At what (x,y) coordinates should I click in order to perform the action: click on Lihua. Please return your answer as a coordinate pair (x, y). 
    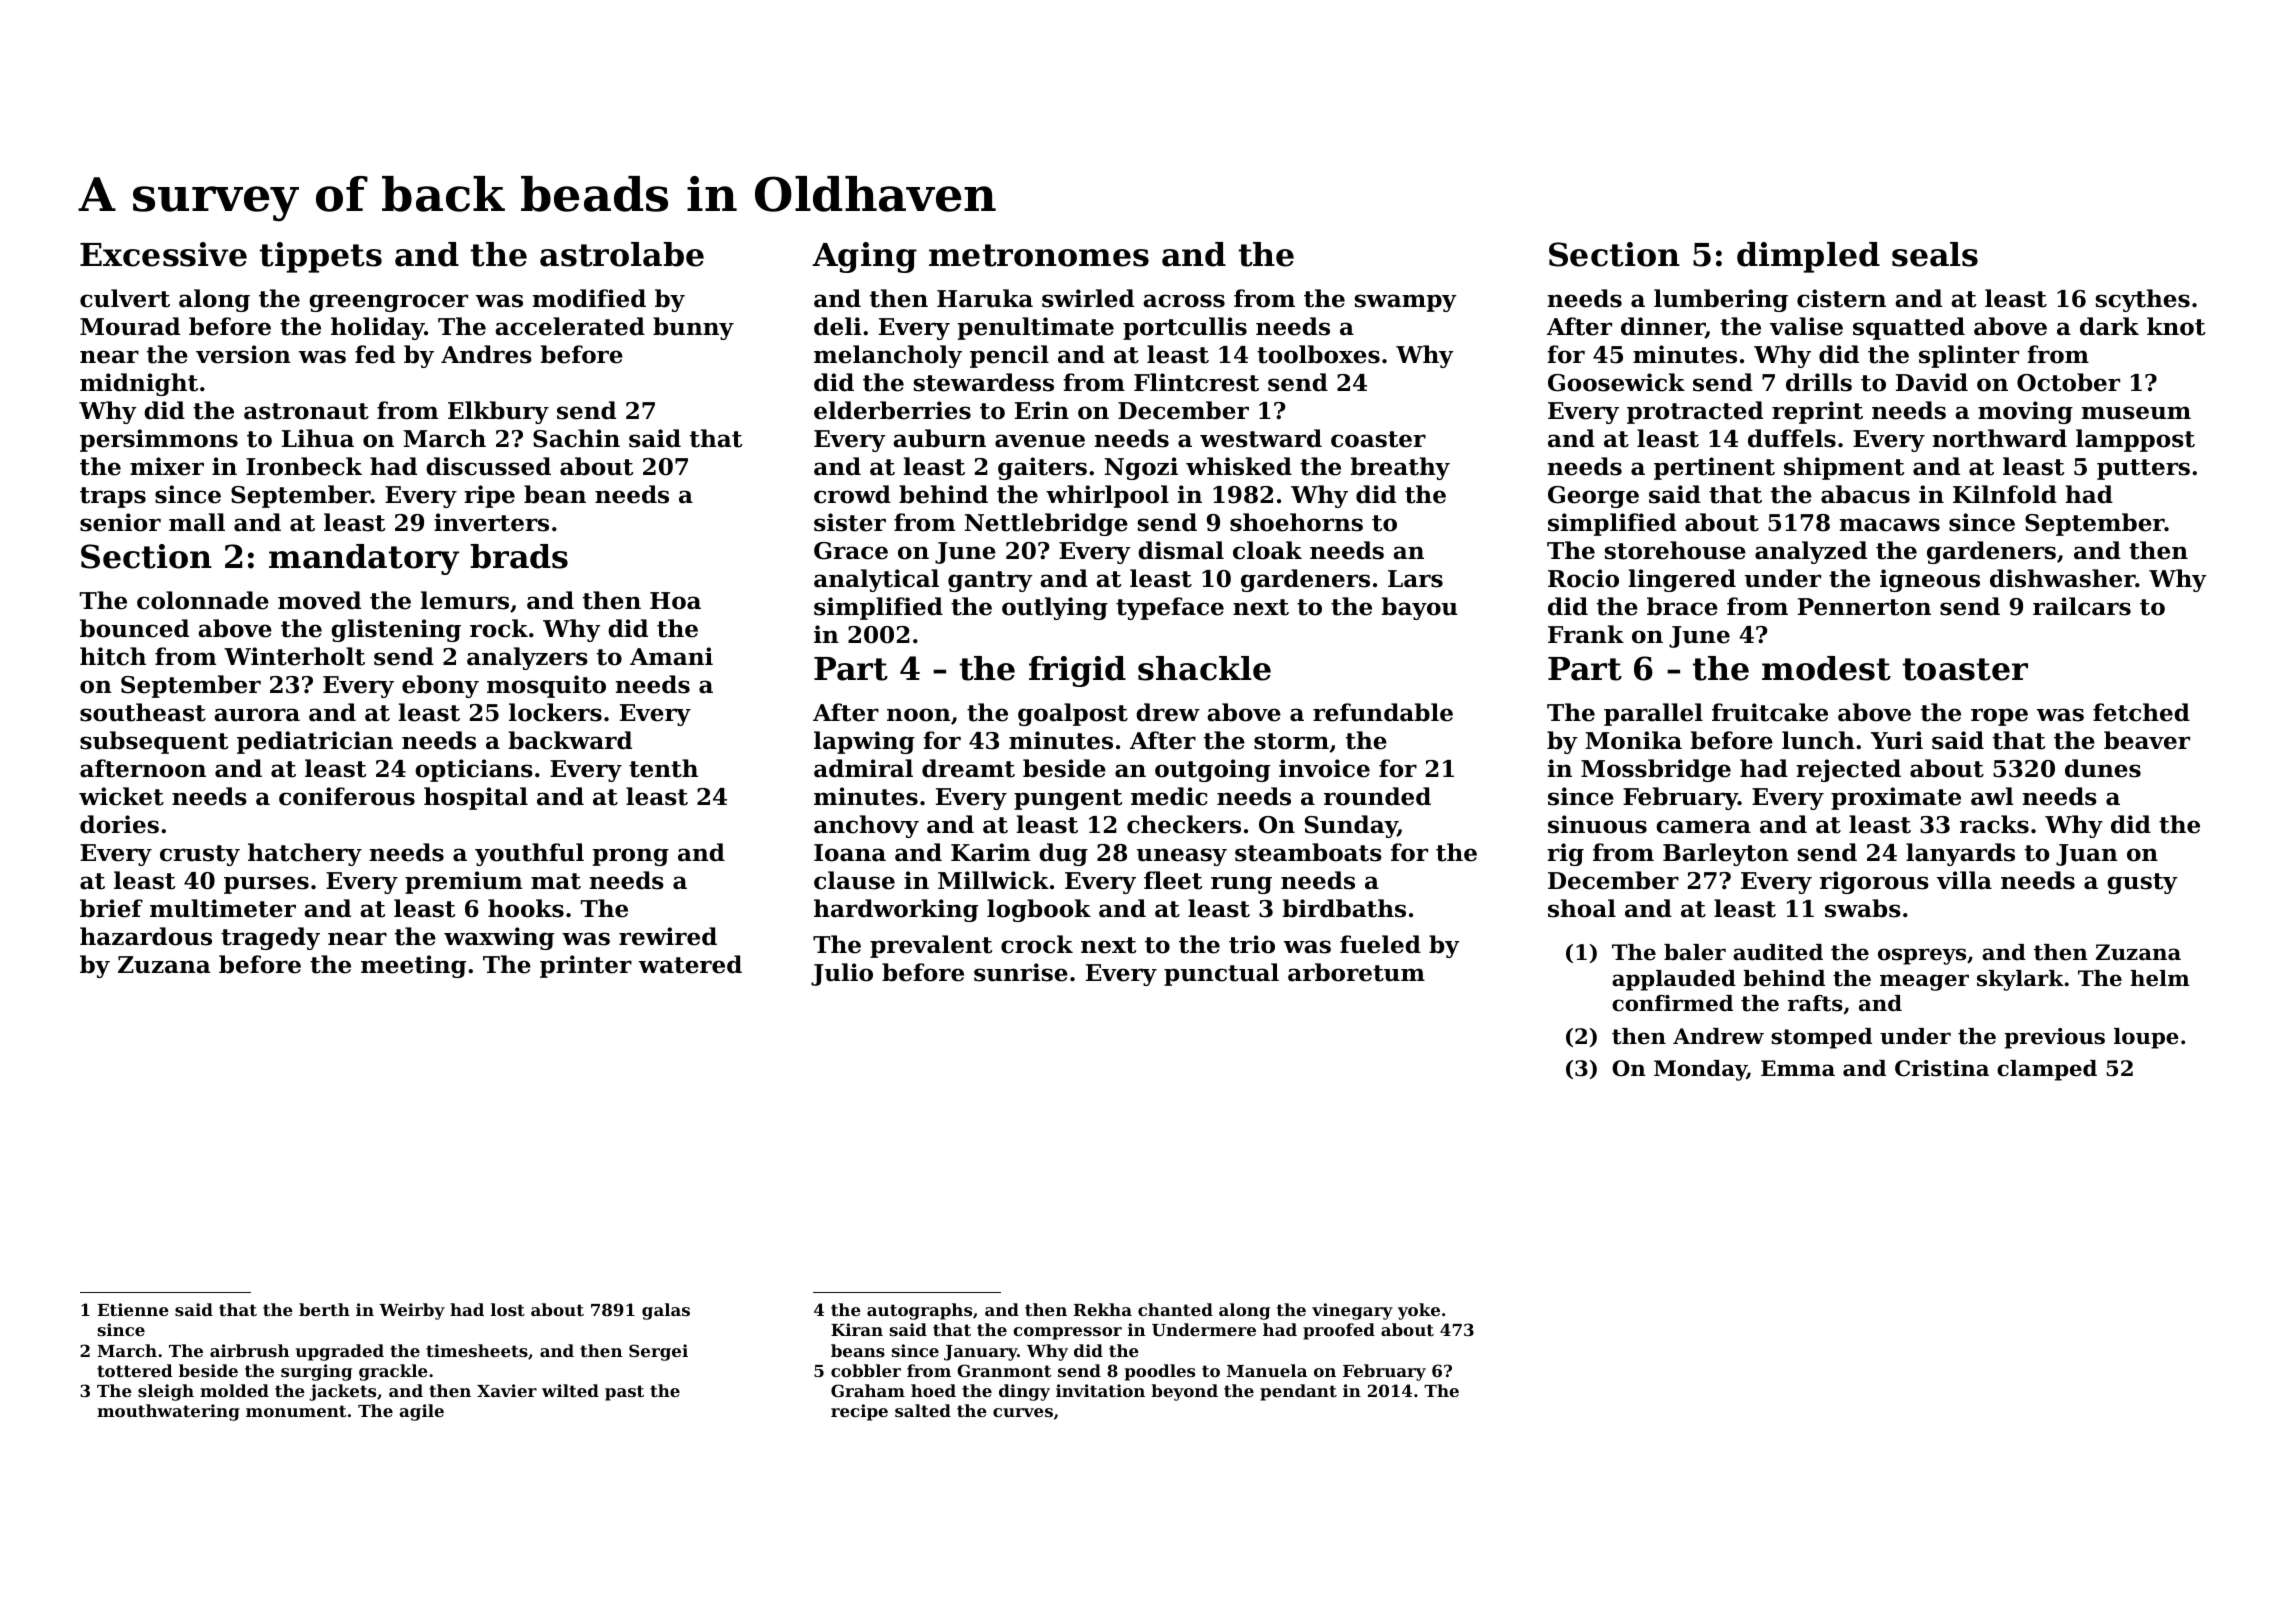
    Looking at the image, I should click on (318, 438).
